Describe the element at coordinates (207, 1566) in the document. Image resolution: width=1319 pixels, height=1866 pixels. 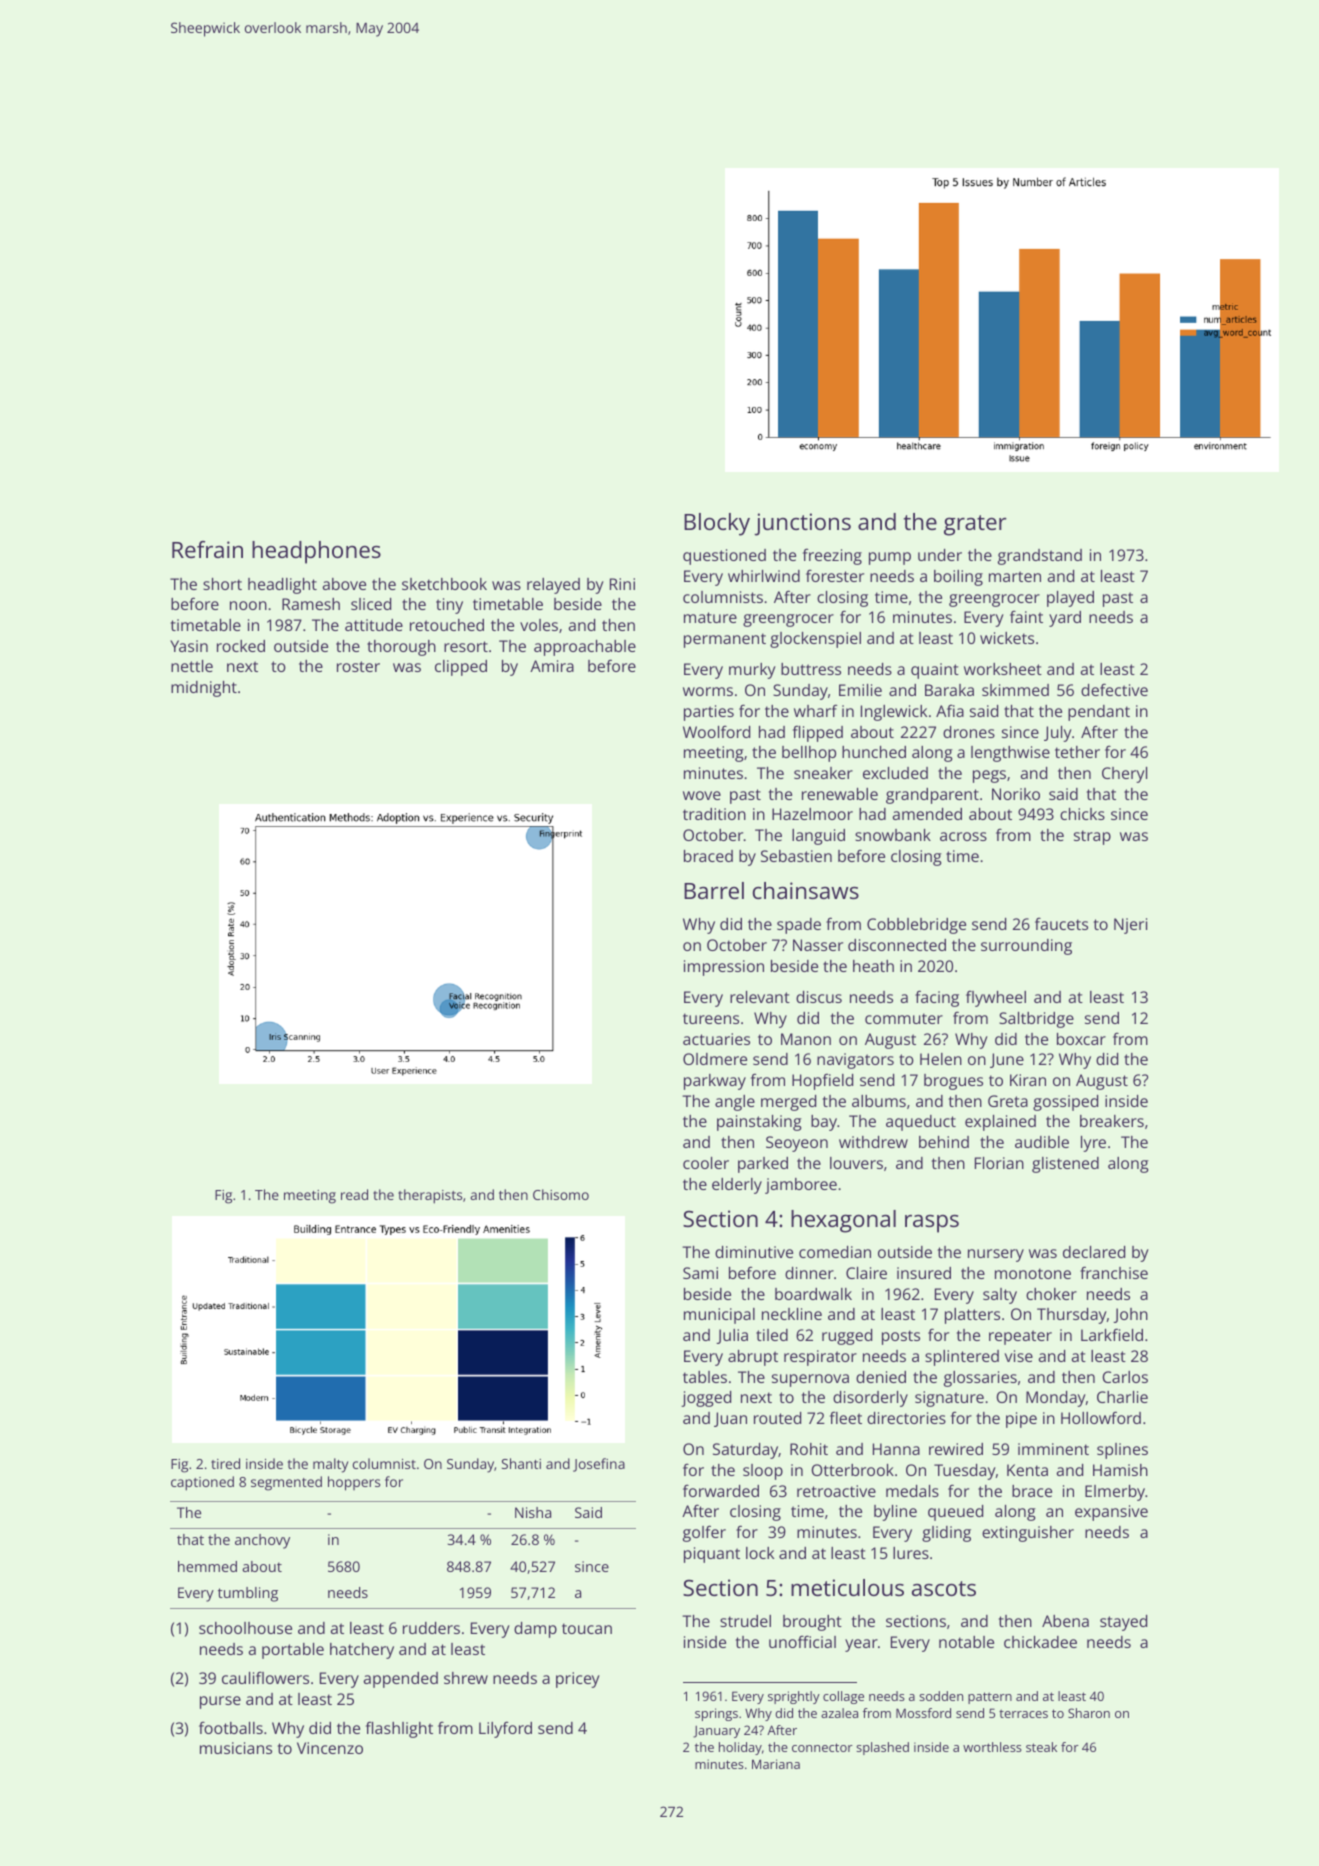
I see `hemmed` at that location.
